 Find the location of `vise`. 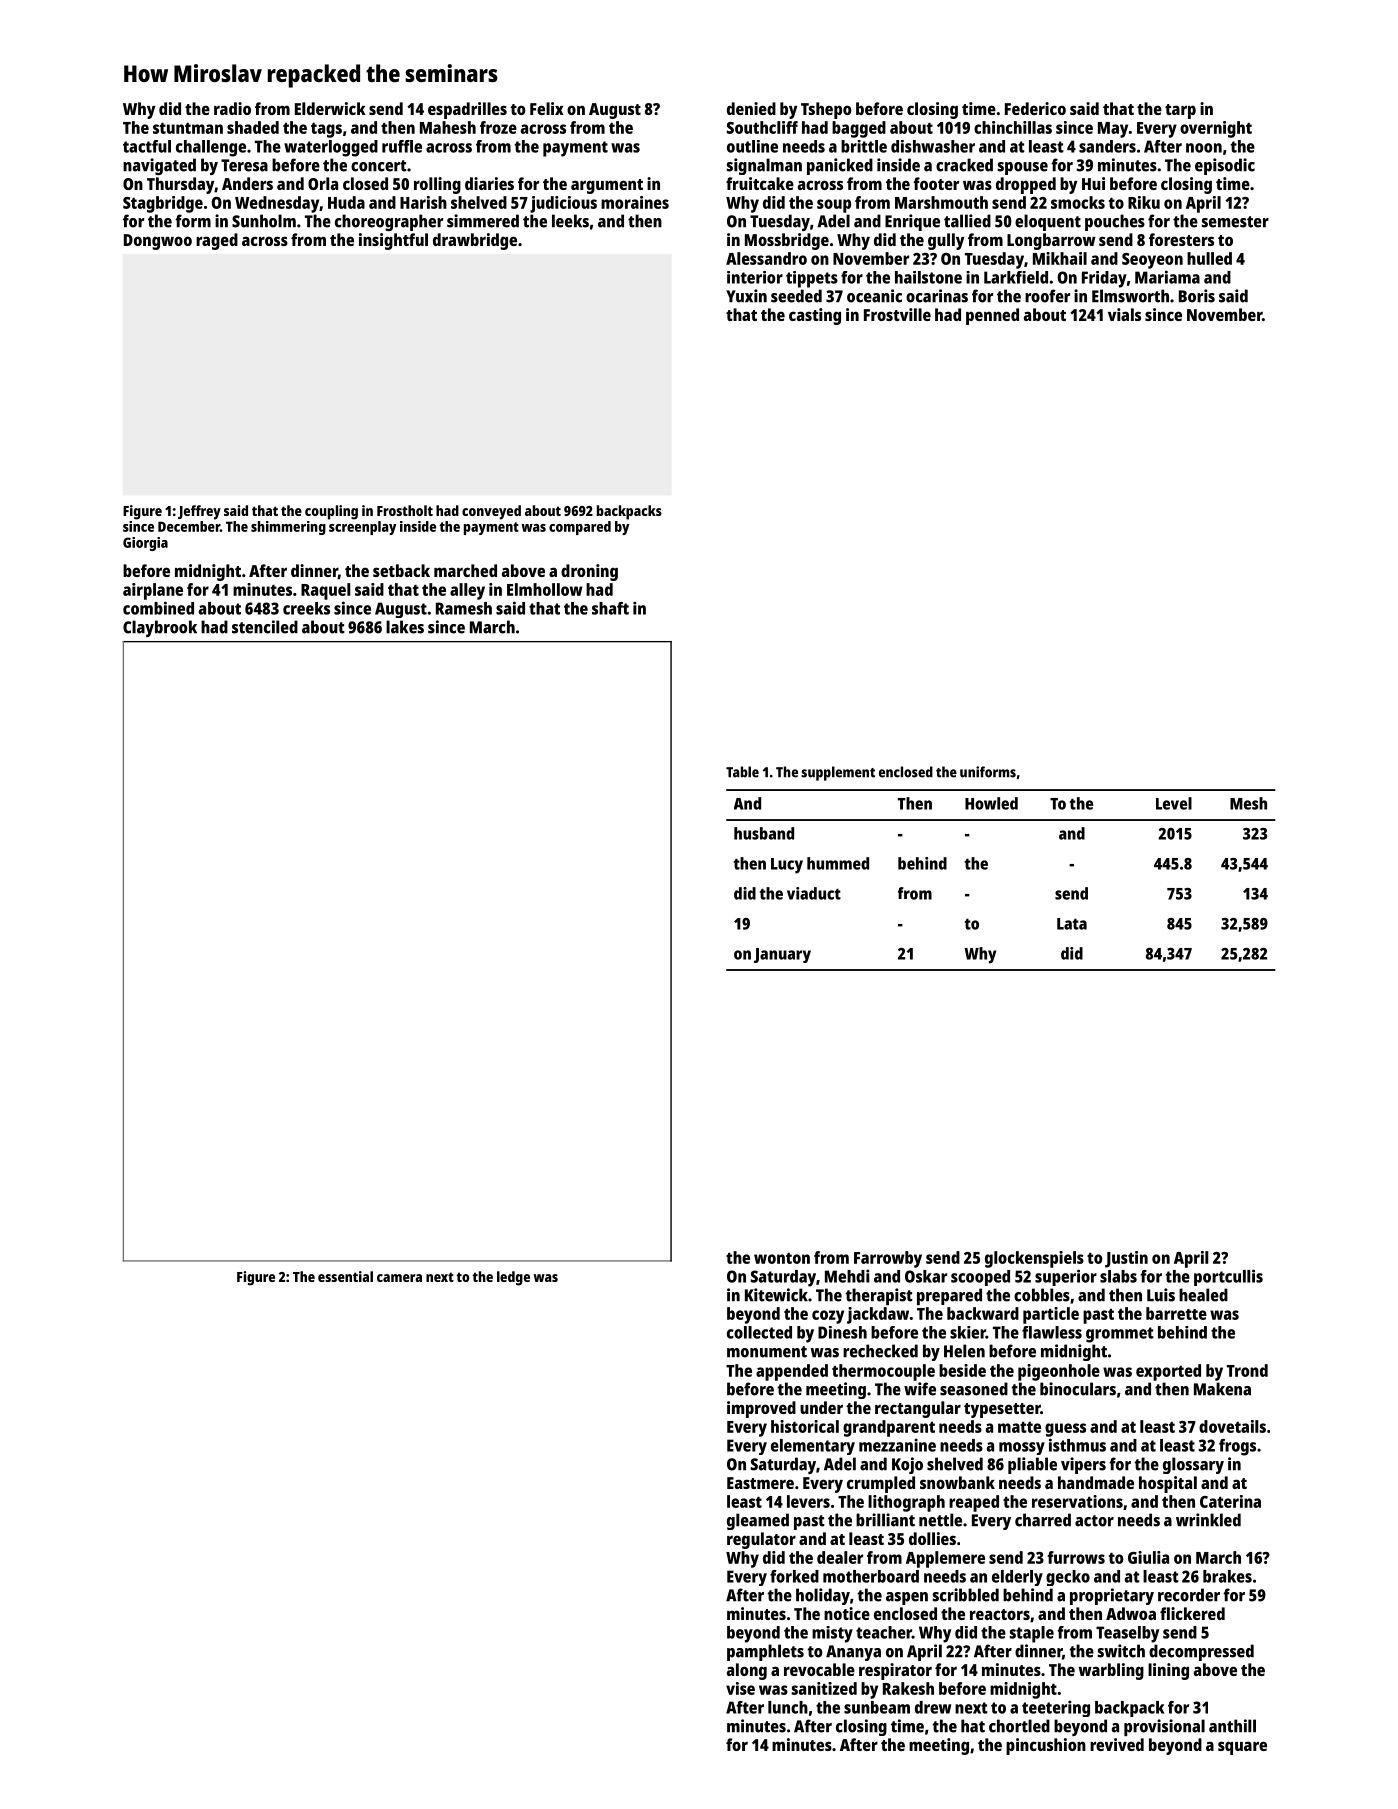

vise is located at coordinates (740, 1688).
